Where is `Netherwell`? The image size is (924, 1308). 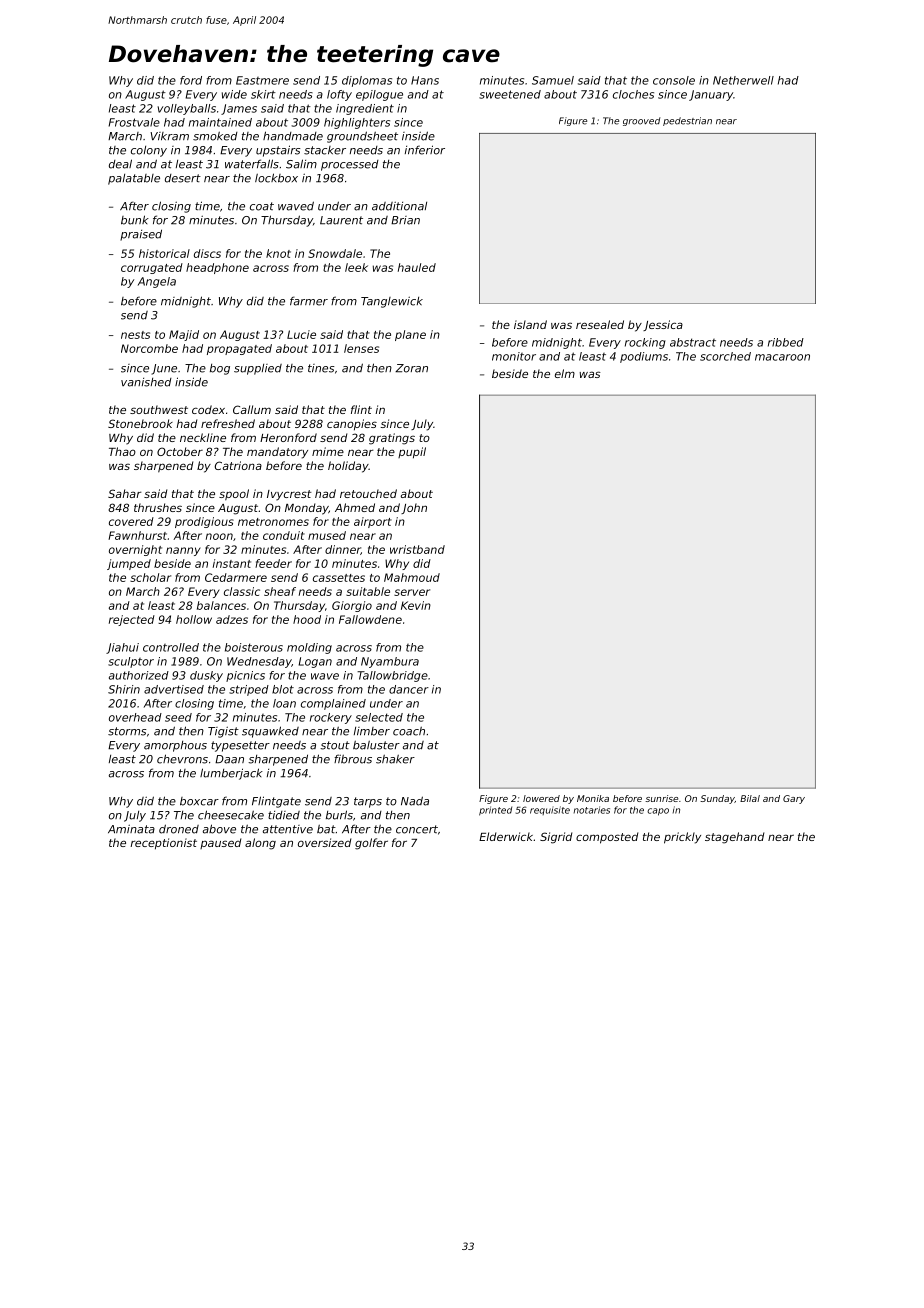 Netherwell is located at coordinates (743, 80).
